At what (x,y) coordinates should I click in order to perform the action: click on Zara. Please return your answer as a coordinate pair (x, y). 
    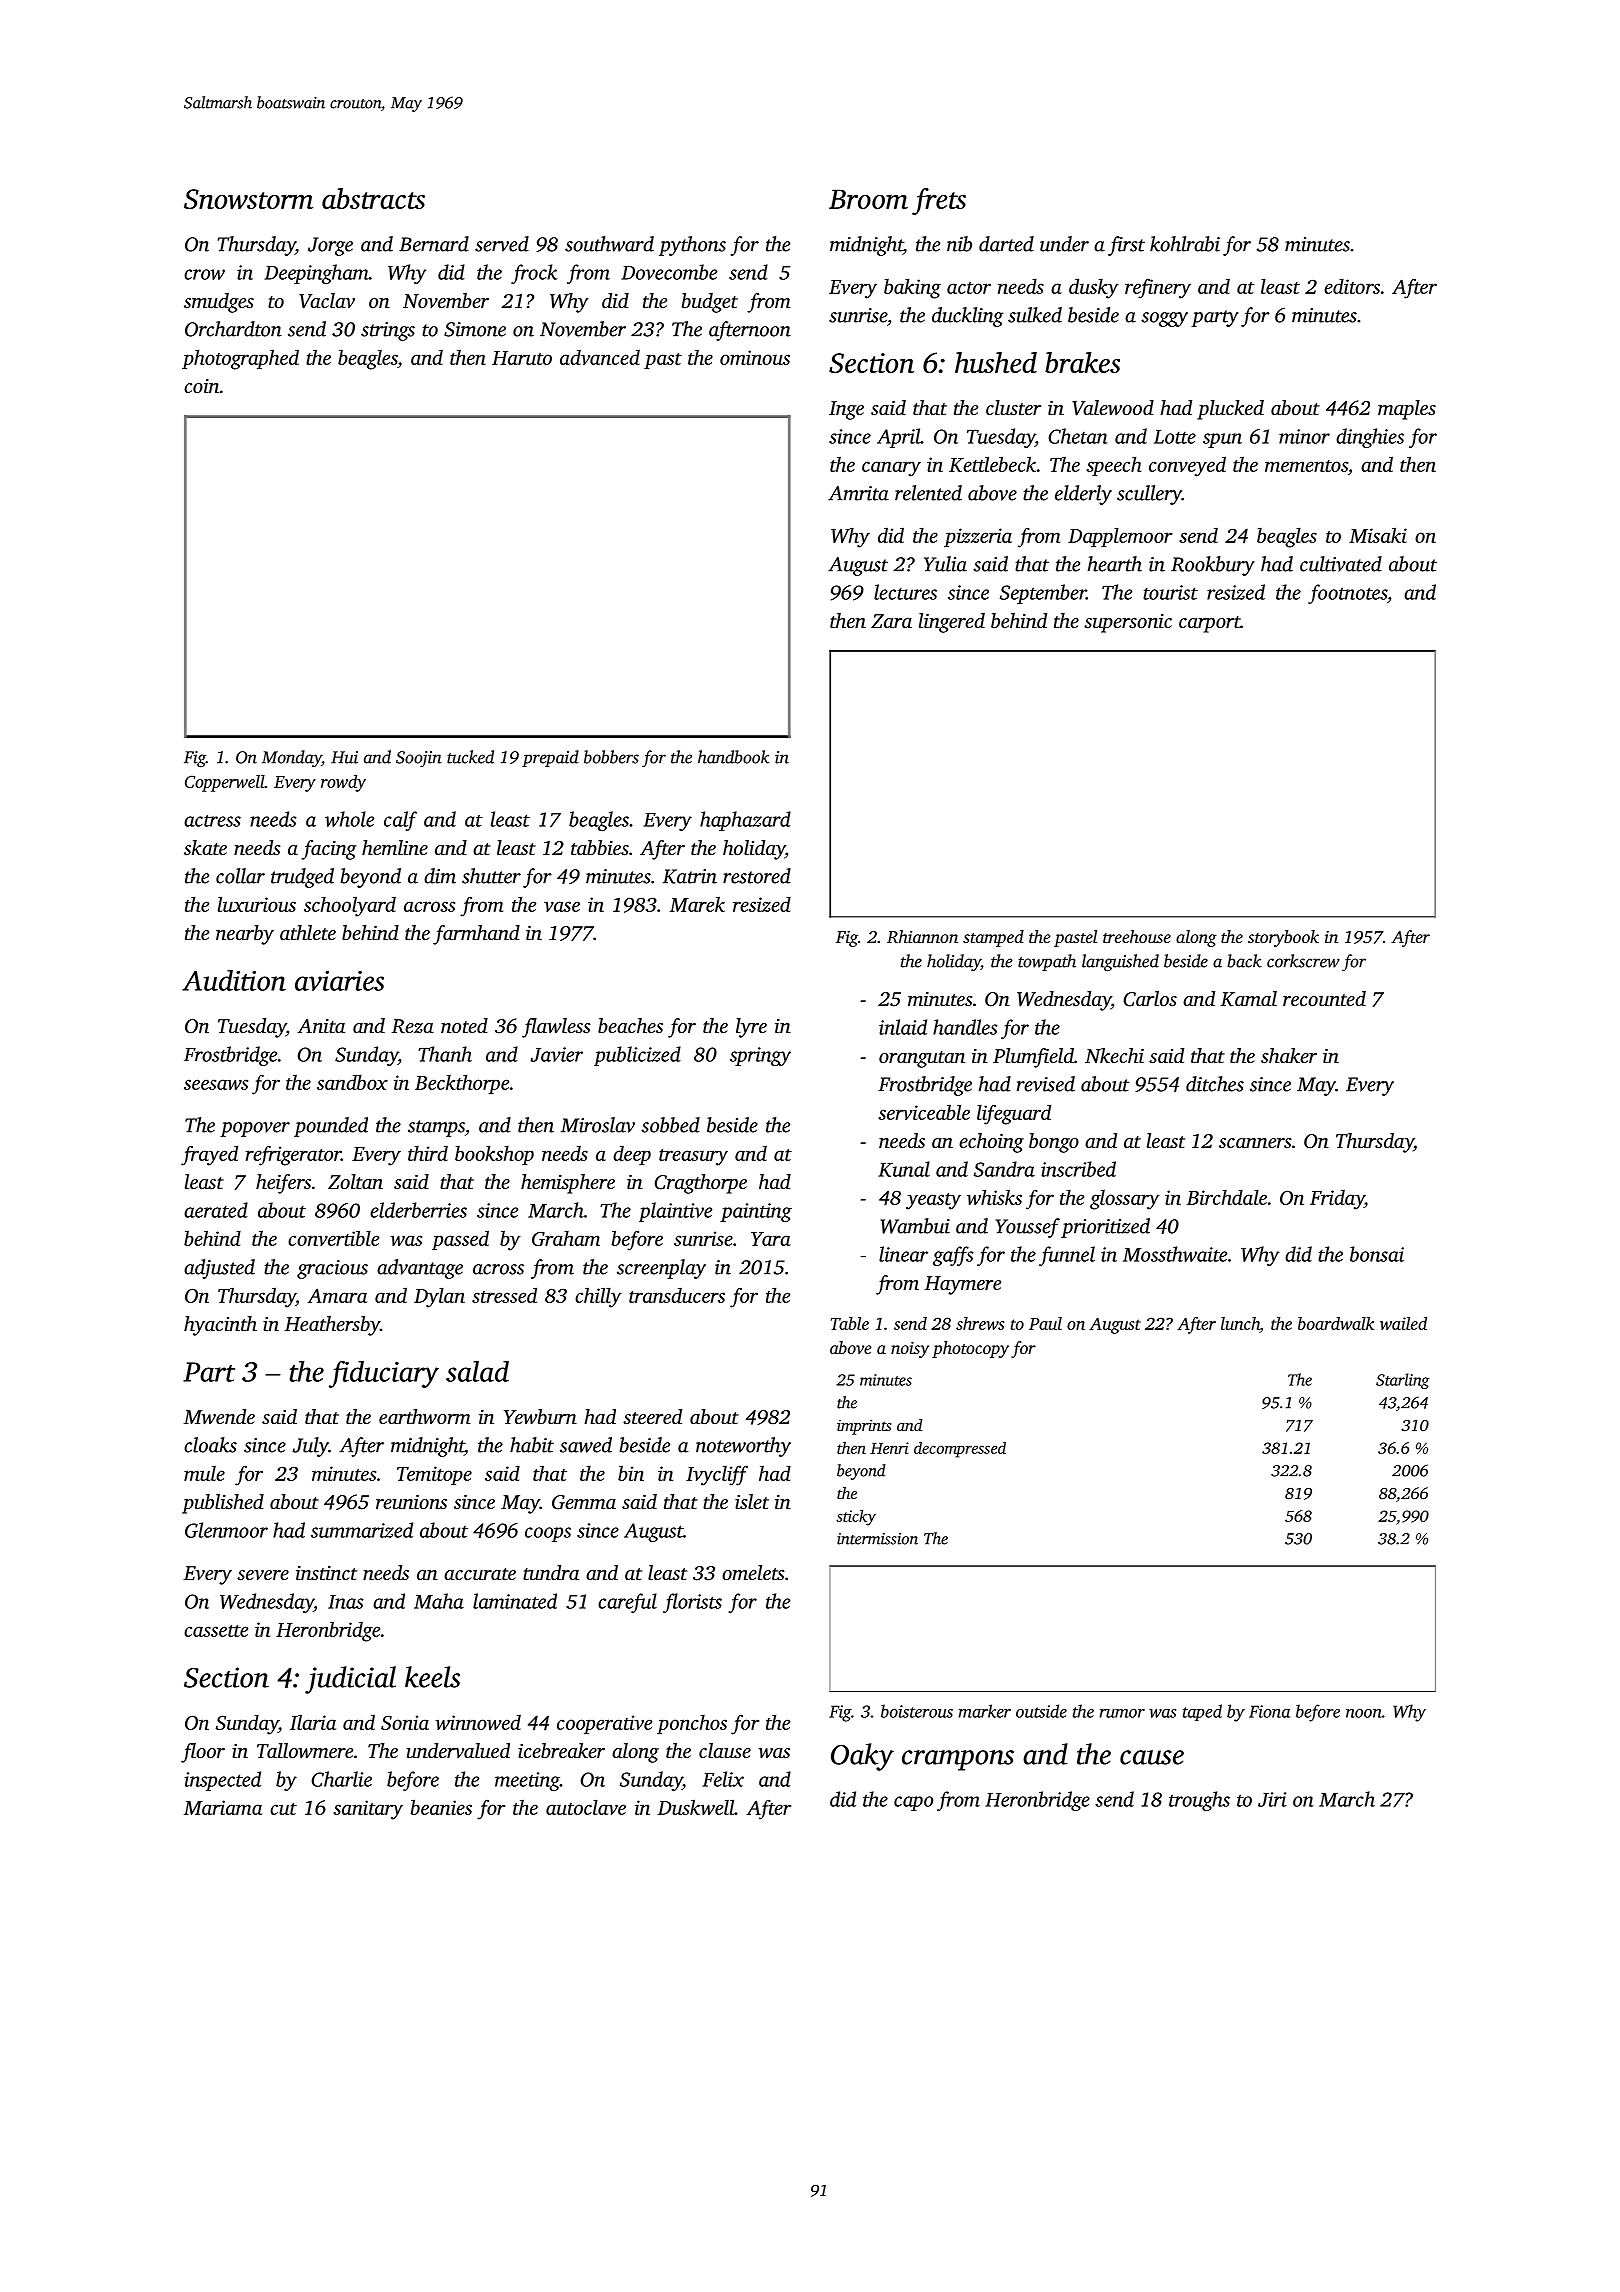
    Looking at the image, I should click on (891, 621).
